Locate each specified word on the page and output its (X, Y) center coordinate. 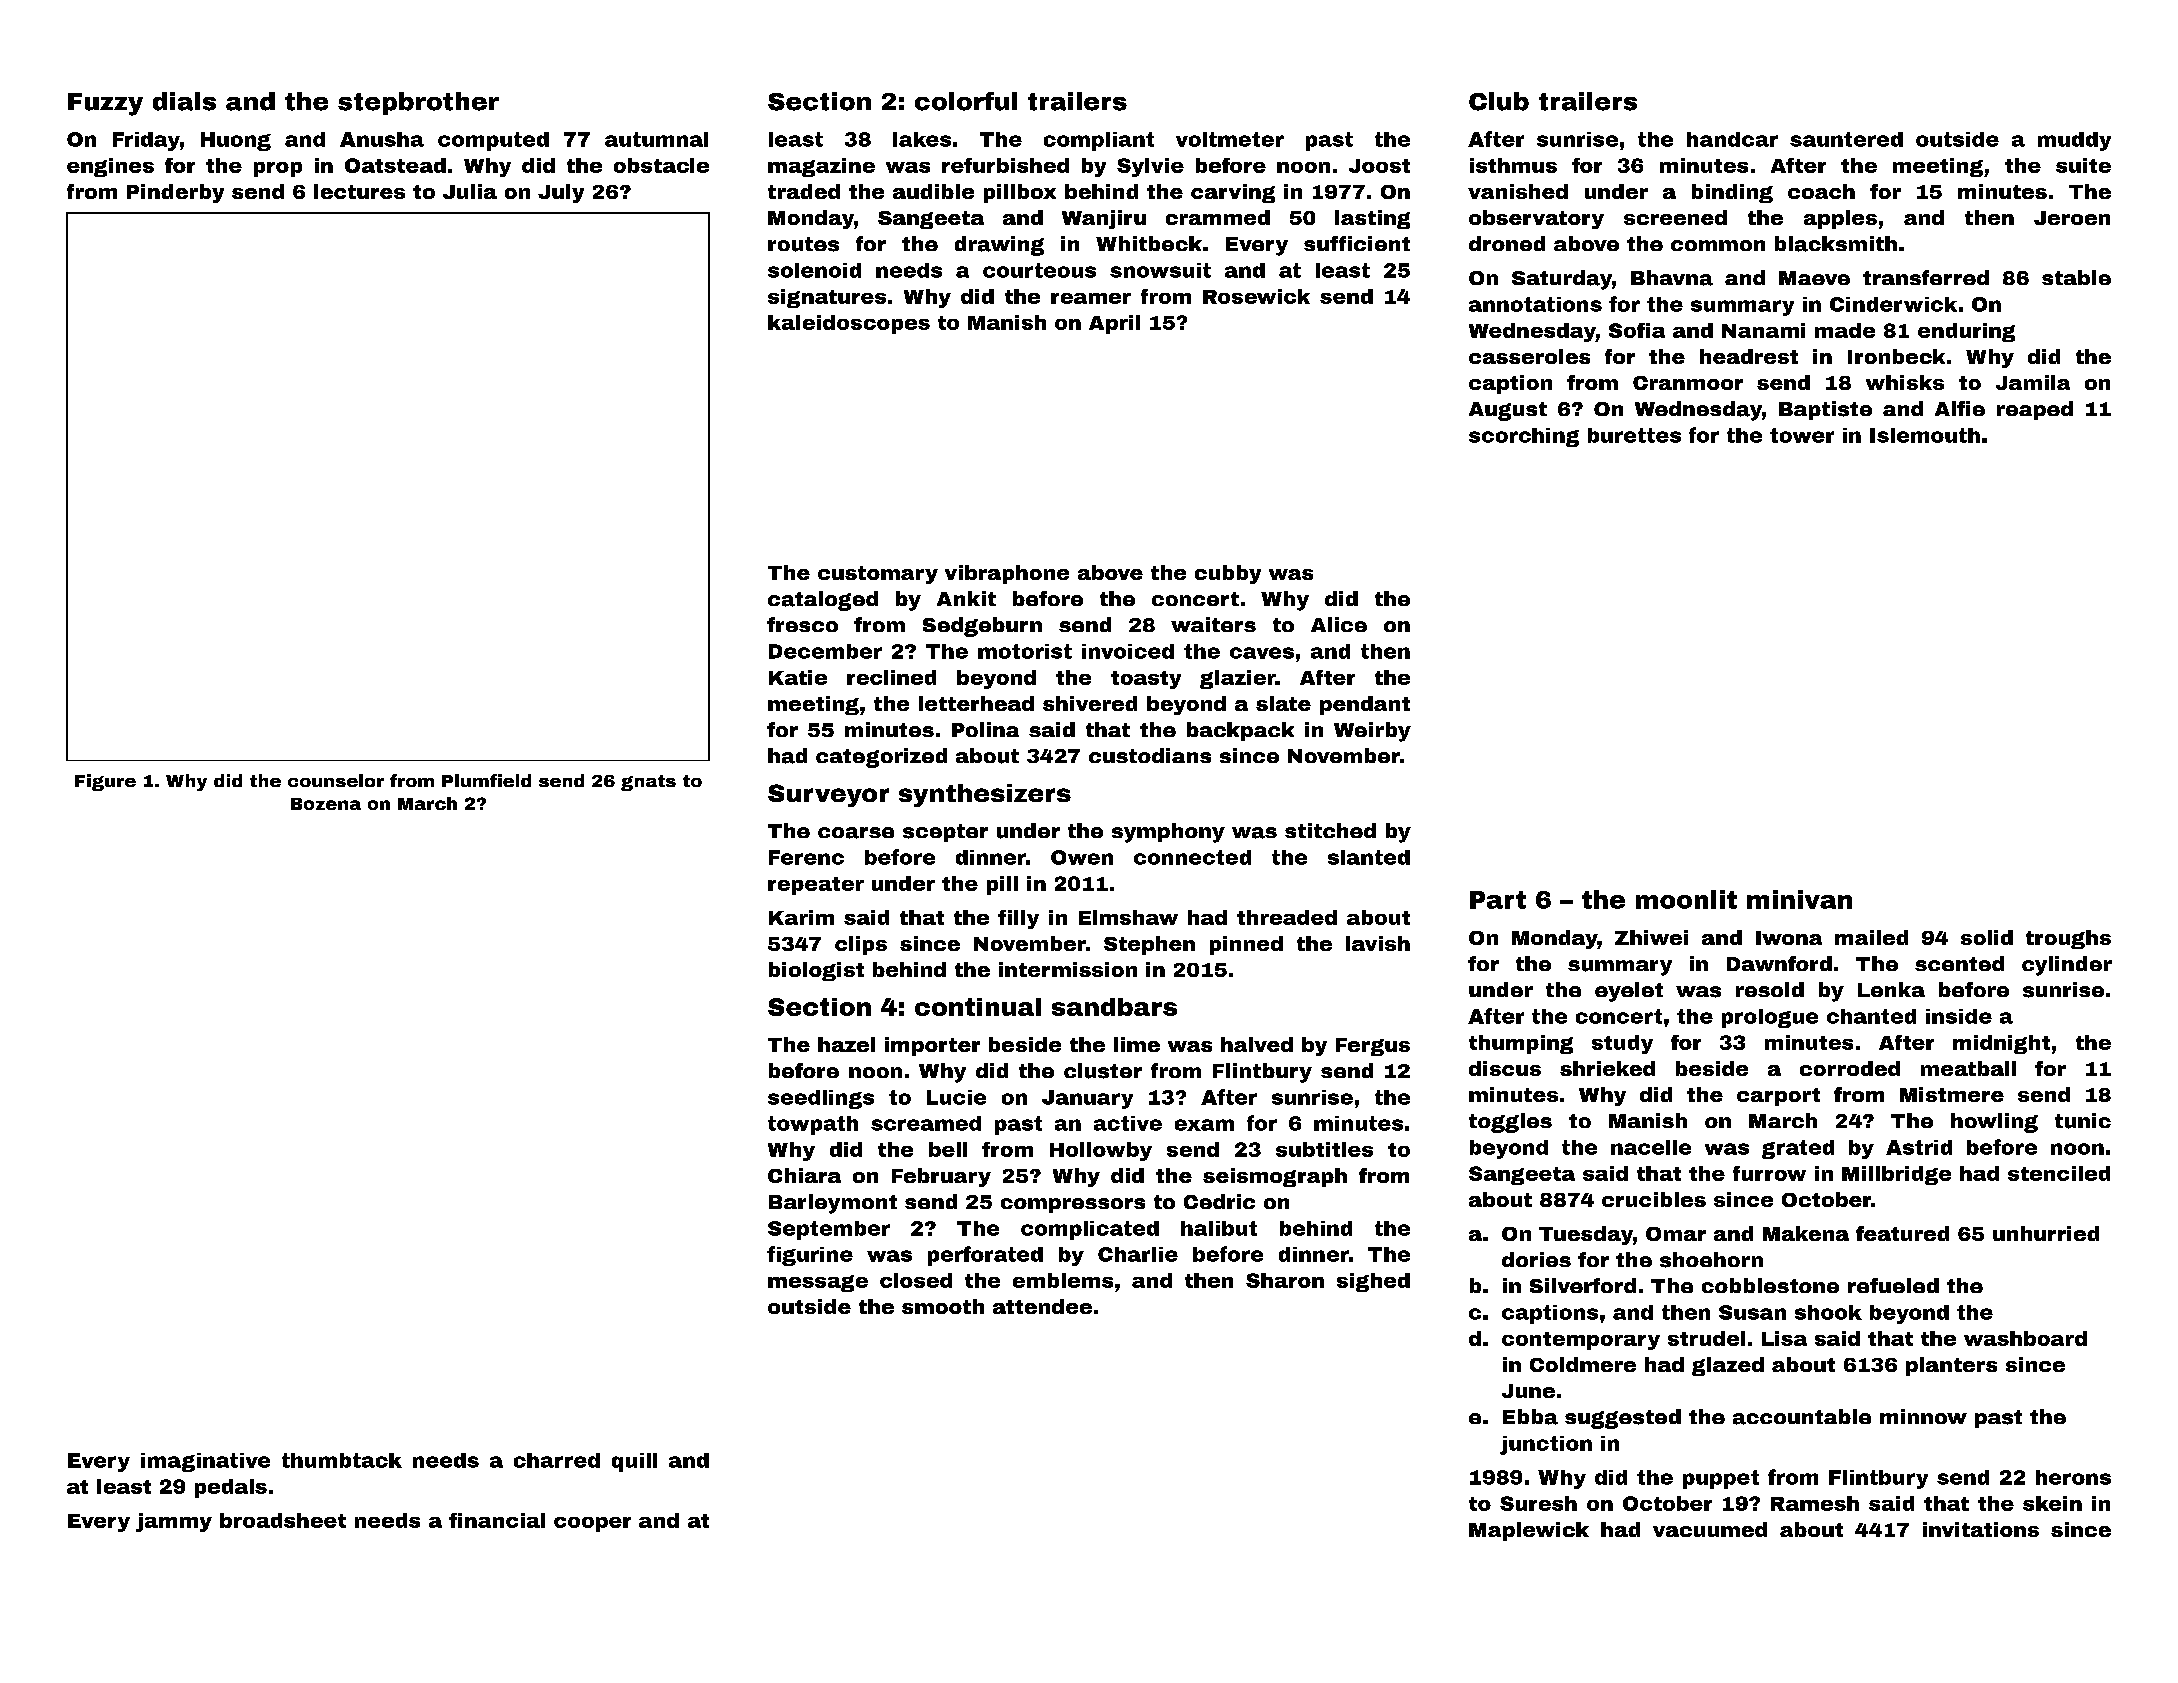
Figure (105, 782)
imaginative (205, 1462)
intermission (1068, 969)
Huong (236, 141)
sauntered (1846, 139)
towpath (813, 1125)
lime (1137, 1044)
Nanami (1763, 330)
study (1622, 1044)
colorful (966, 101)
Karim (801, 917)
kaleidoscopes (849, 324)
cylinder (2067, 966)
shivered (1090, 703)
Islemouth (1925, 435)
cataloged (823, 601)
